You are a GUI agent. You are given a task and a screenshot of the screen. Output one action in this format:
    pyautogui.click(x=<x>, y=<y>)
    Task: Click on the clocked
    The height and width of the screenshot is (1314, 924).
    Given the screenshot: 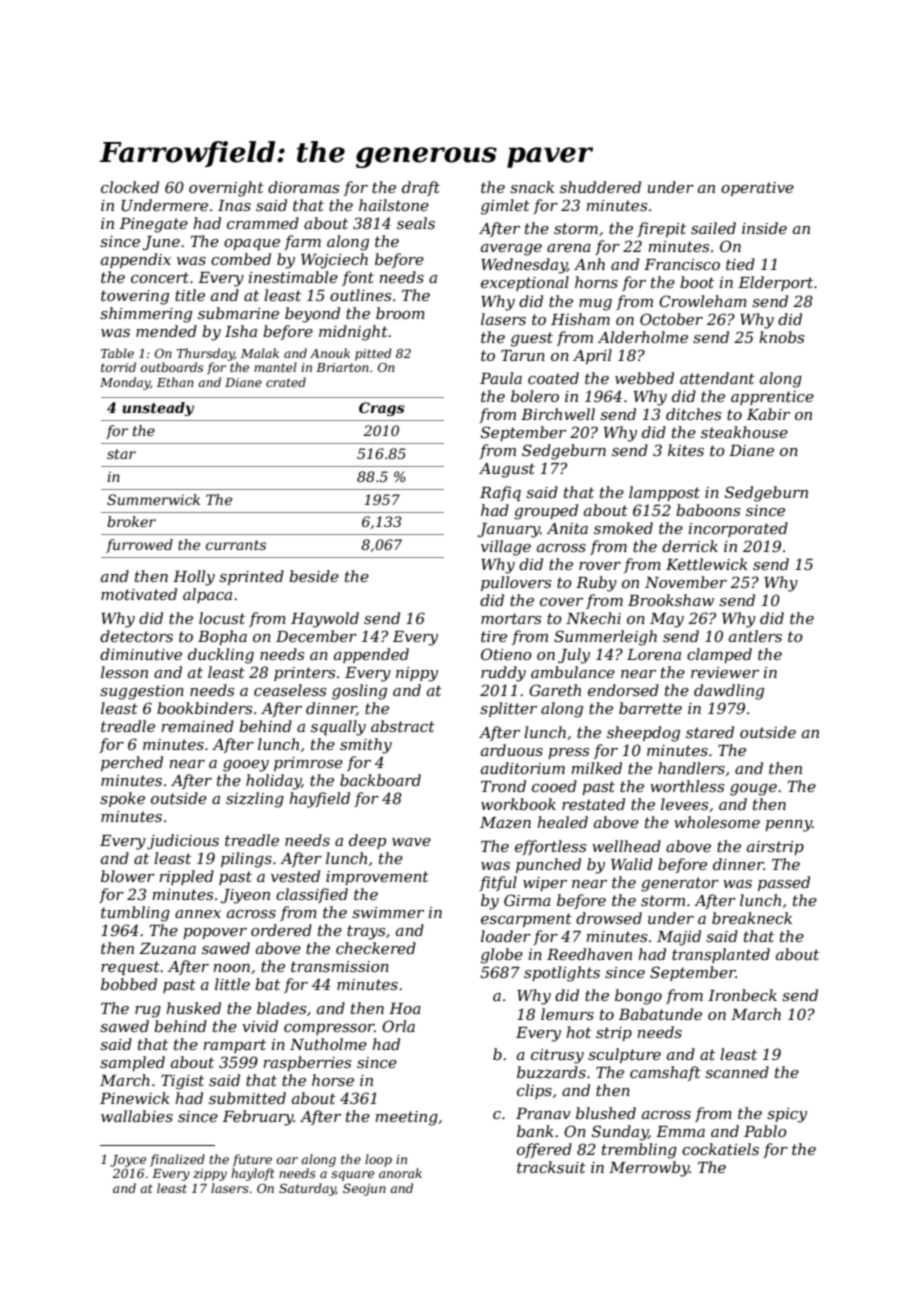 What is the action you would take?
    pyautogui.click(x=130, y=187)
